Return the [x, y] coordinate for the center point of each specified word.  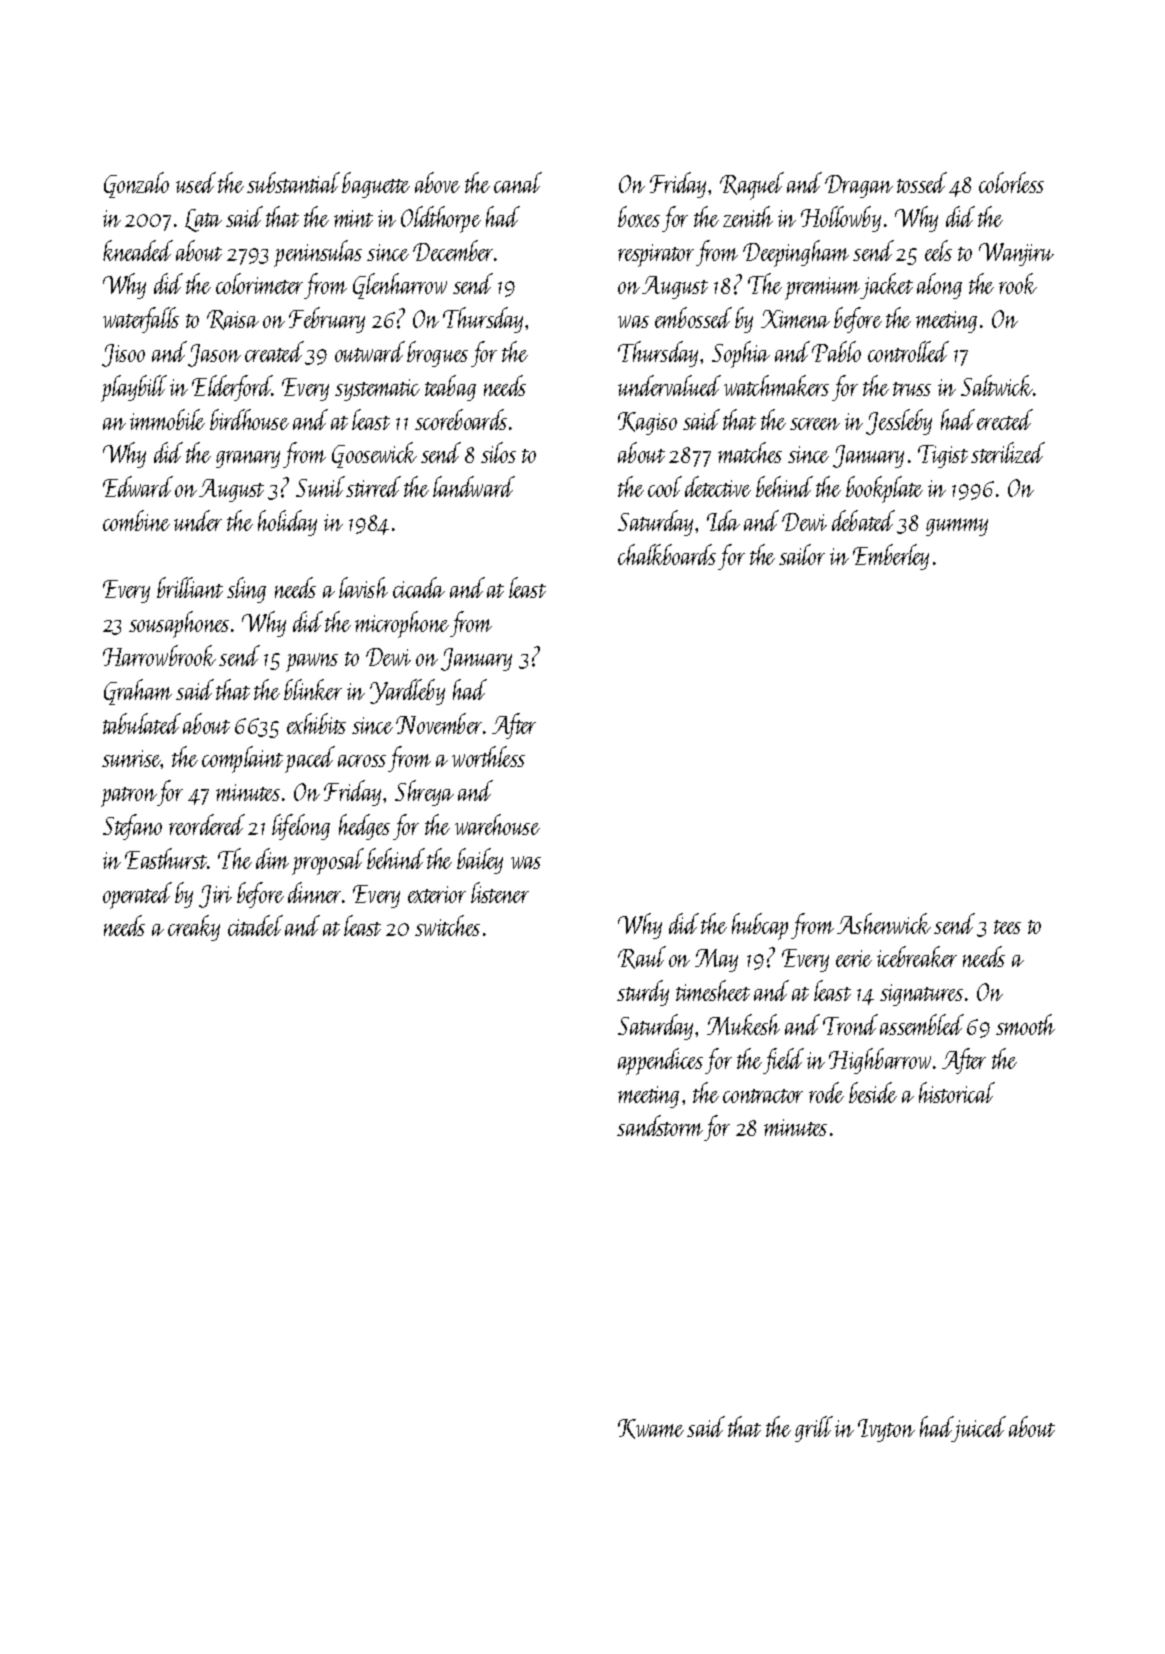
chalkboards [667, 554]
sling [246, 590]
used [196, 182]
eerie [854, 958]
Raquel [752, 186]
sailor [802, 554]
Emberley [891, 557]
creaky [194, 928]
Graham [138, 692]
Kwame [651, 1429]
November [439, 723]
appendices [660, 1061]
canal [518, 182]
